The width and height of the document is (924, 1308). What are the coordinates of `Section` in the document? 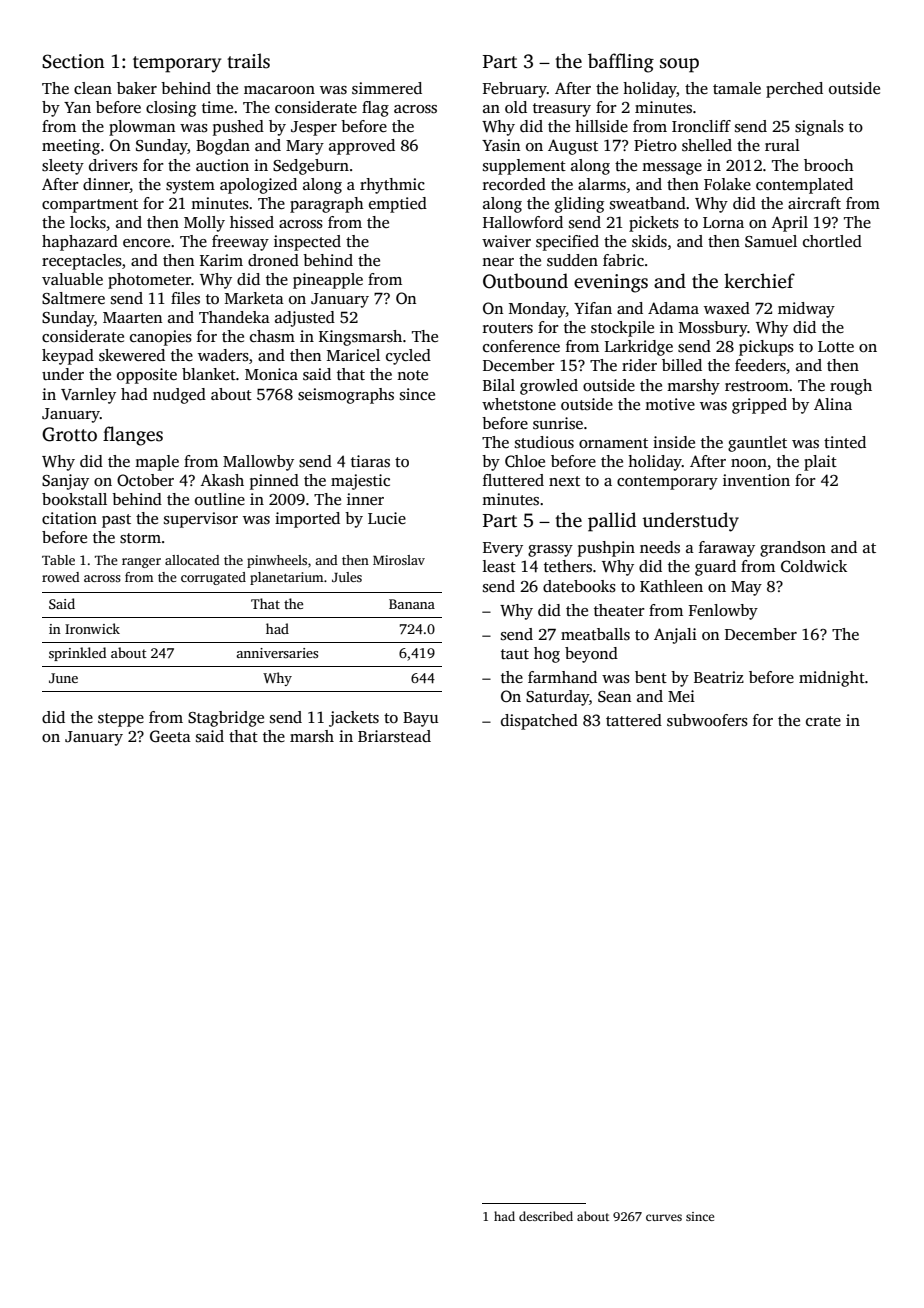 It's located at (73, 61).
